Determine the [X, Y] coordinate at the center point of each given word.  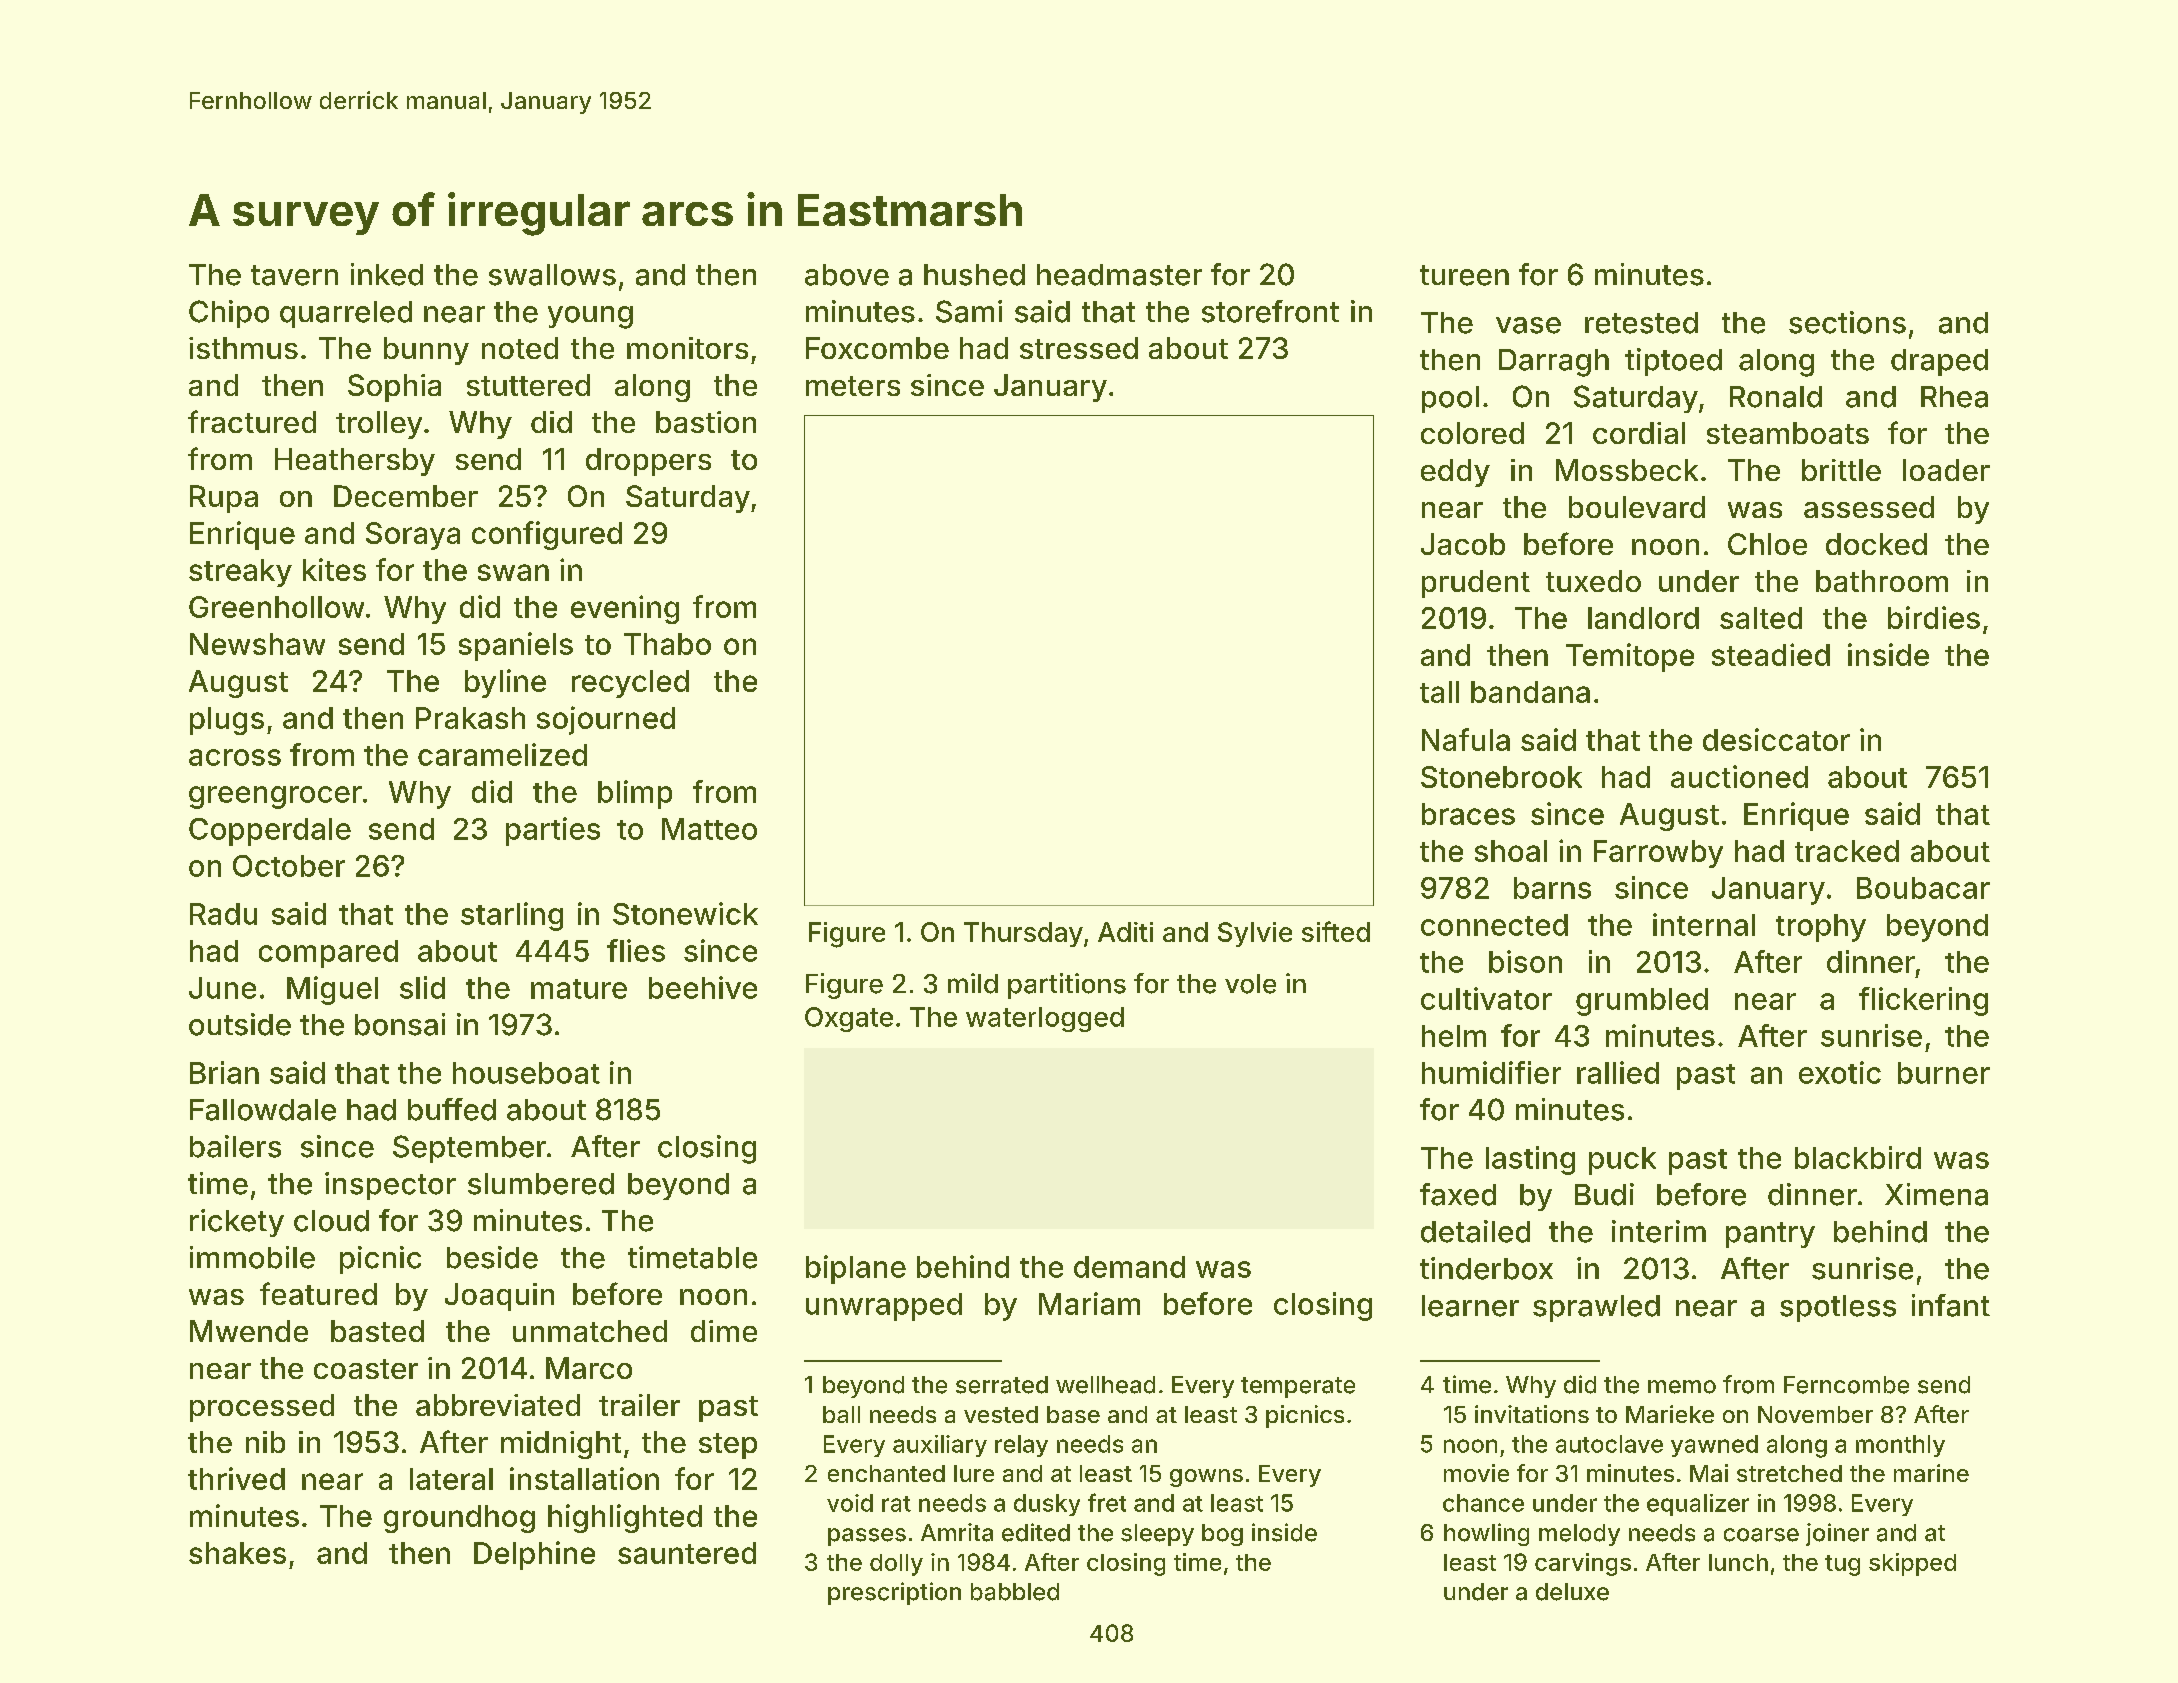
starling [512, 916]
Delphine [534, 1555]
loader [1946, 470]
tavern [294, 275]
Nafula [1466, 739]
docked [1876, 544]
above [847, 275]
